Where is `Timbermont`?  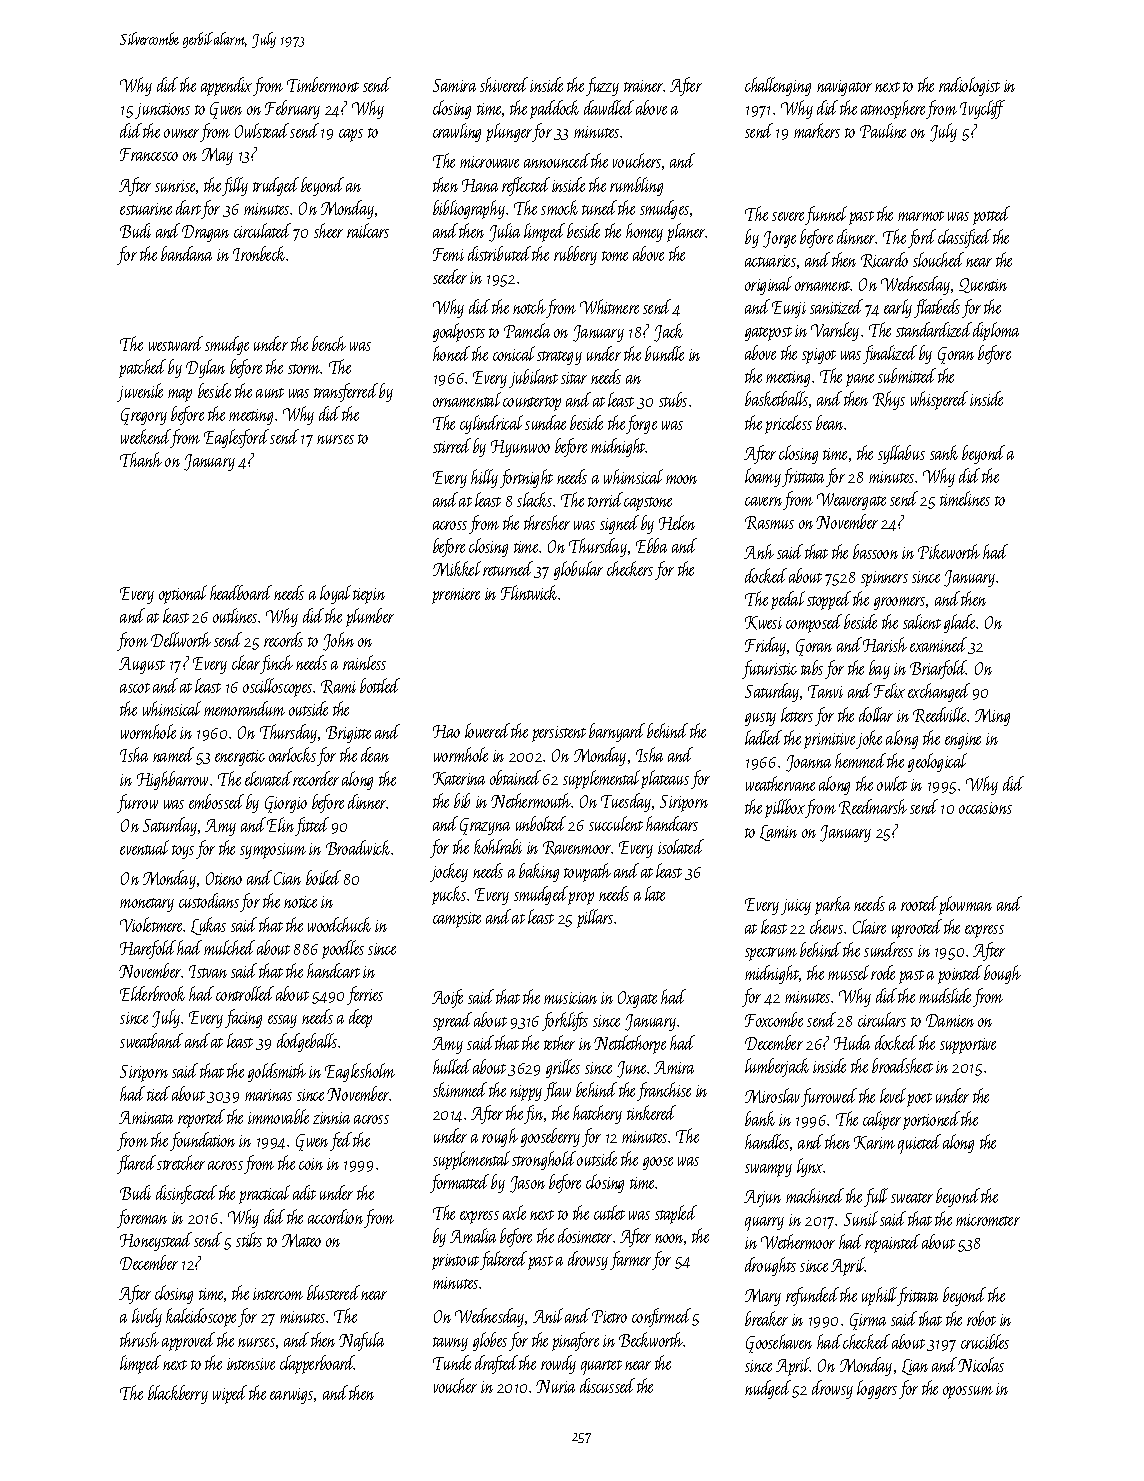
Timbermont is located at coordinates (323, 84).
